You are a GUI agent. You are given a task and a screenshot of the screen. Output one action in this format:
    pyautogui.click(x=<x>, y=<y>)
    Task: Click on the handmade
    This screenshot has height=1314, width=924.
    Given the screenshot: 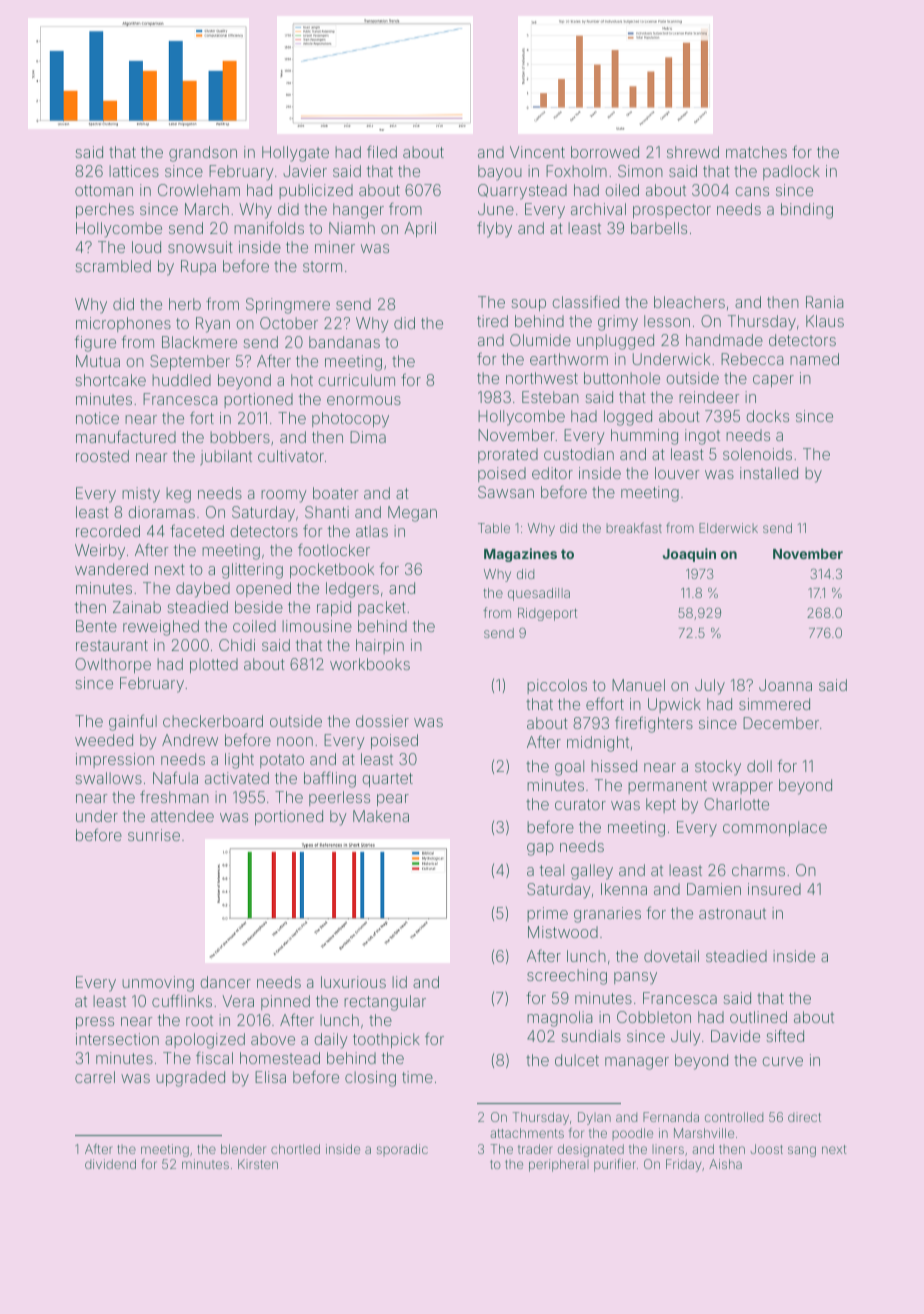 What is the action you would take?
    pyautogui.click(x=724, y=340)
